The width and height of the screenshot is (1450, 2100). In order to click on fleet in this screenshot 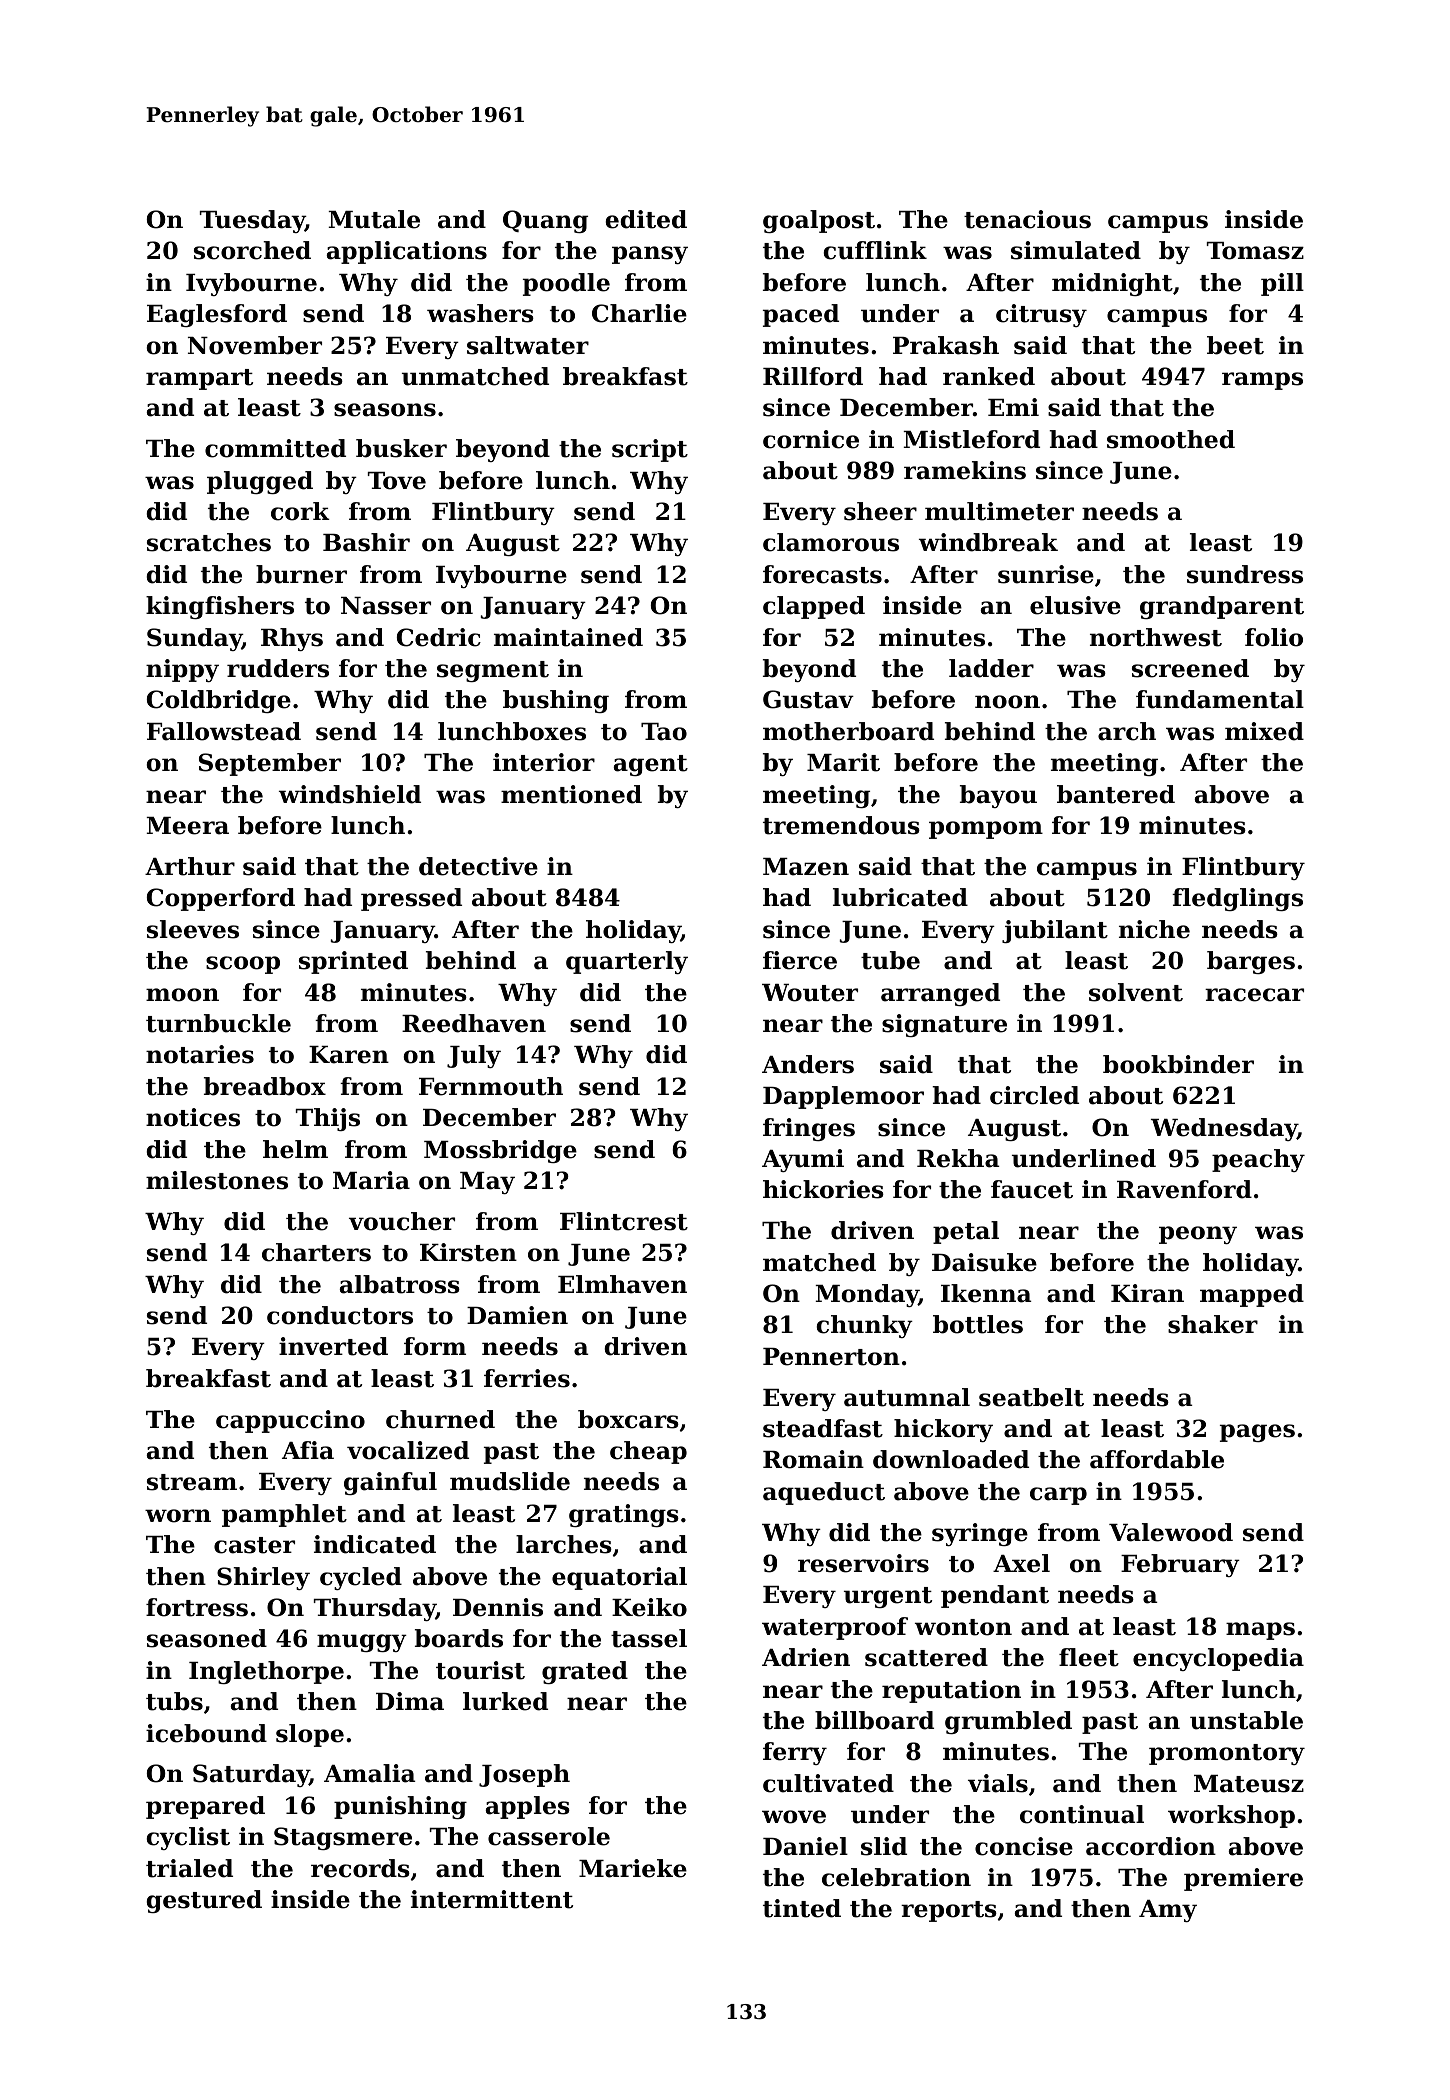, I will do `click(1089, 1657)`.
